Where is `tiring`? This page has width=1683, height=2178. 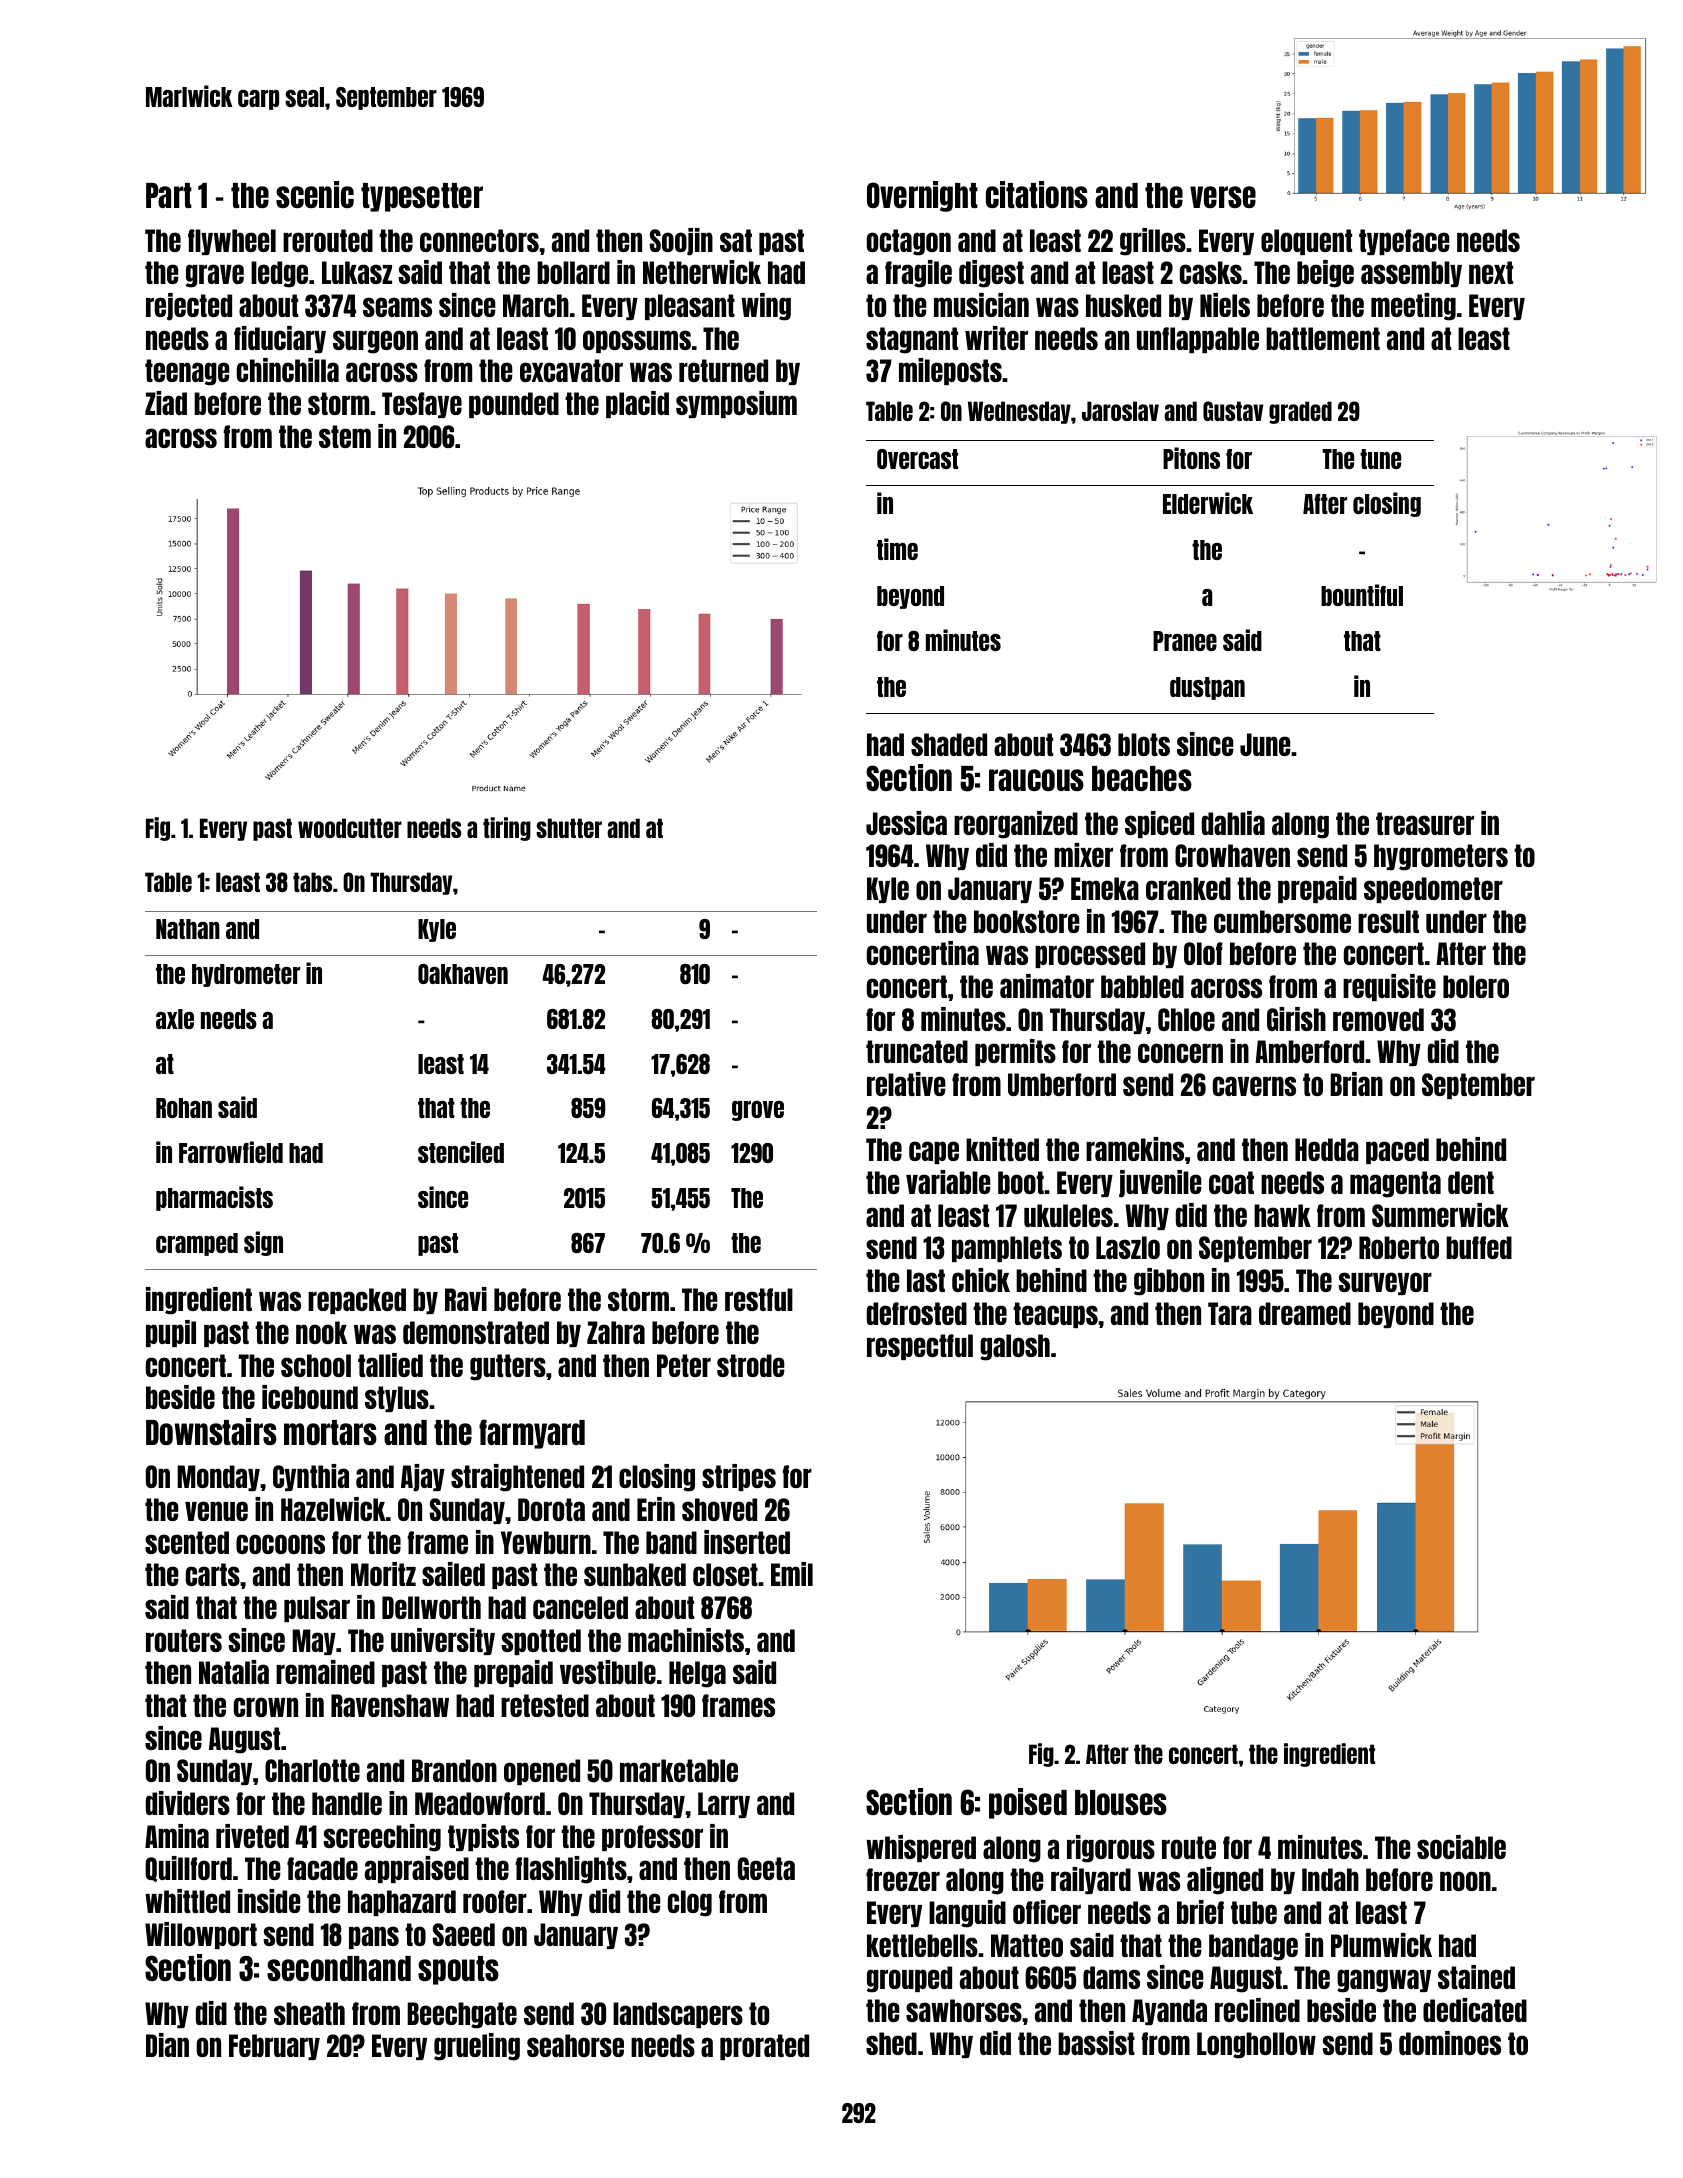 tiring is located at coordinates (507, 829).
